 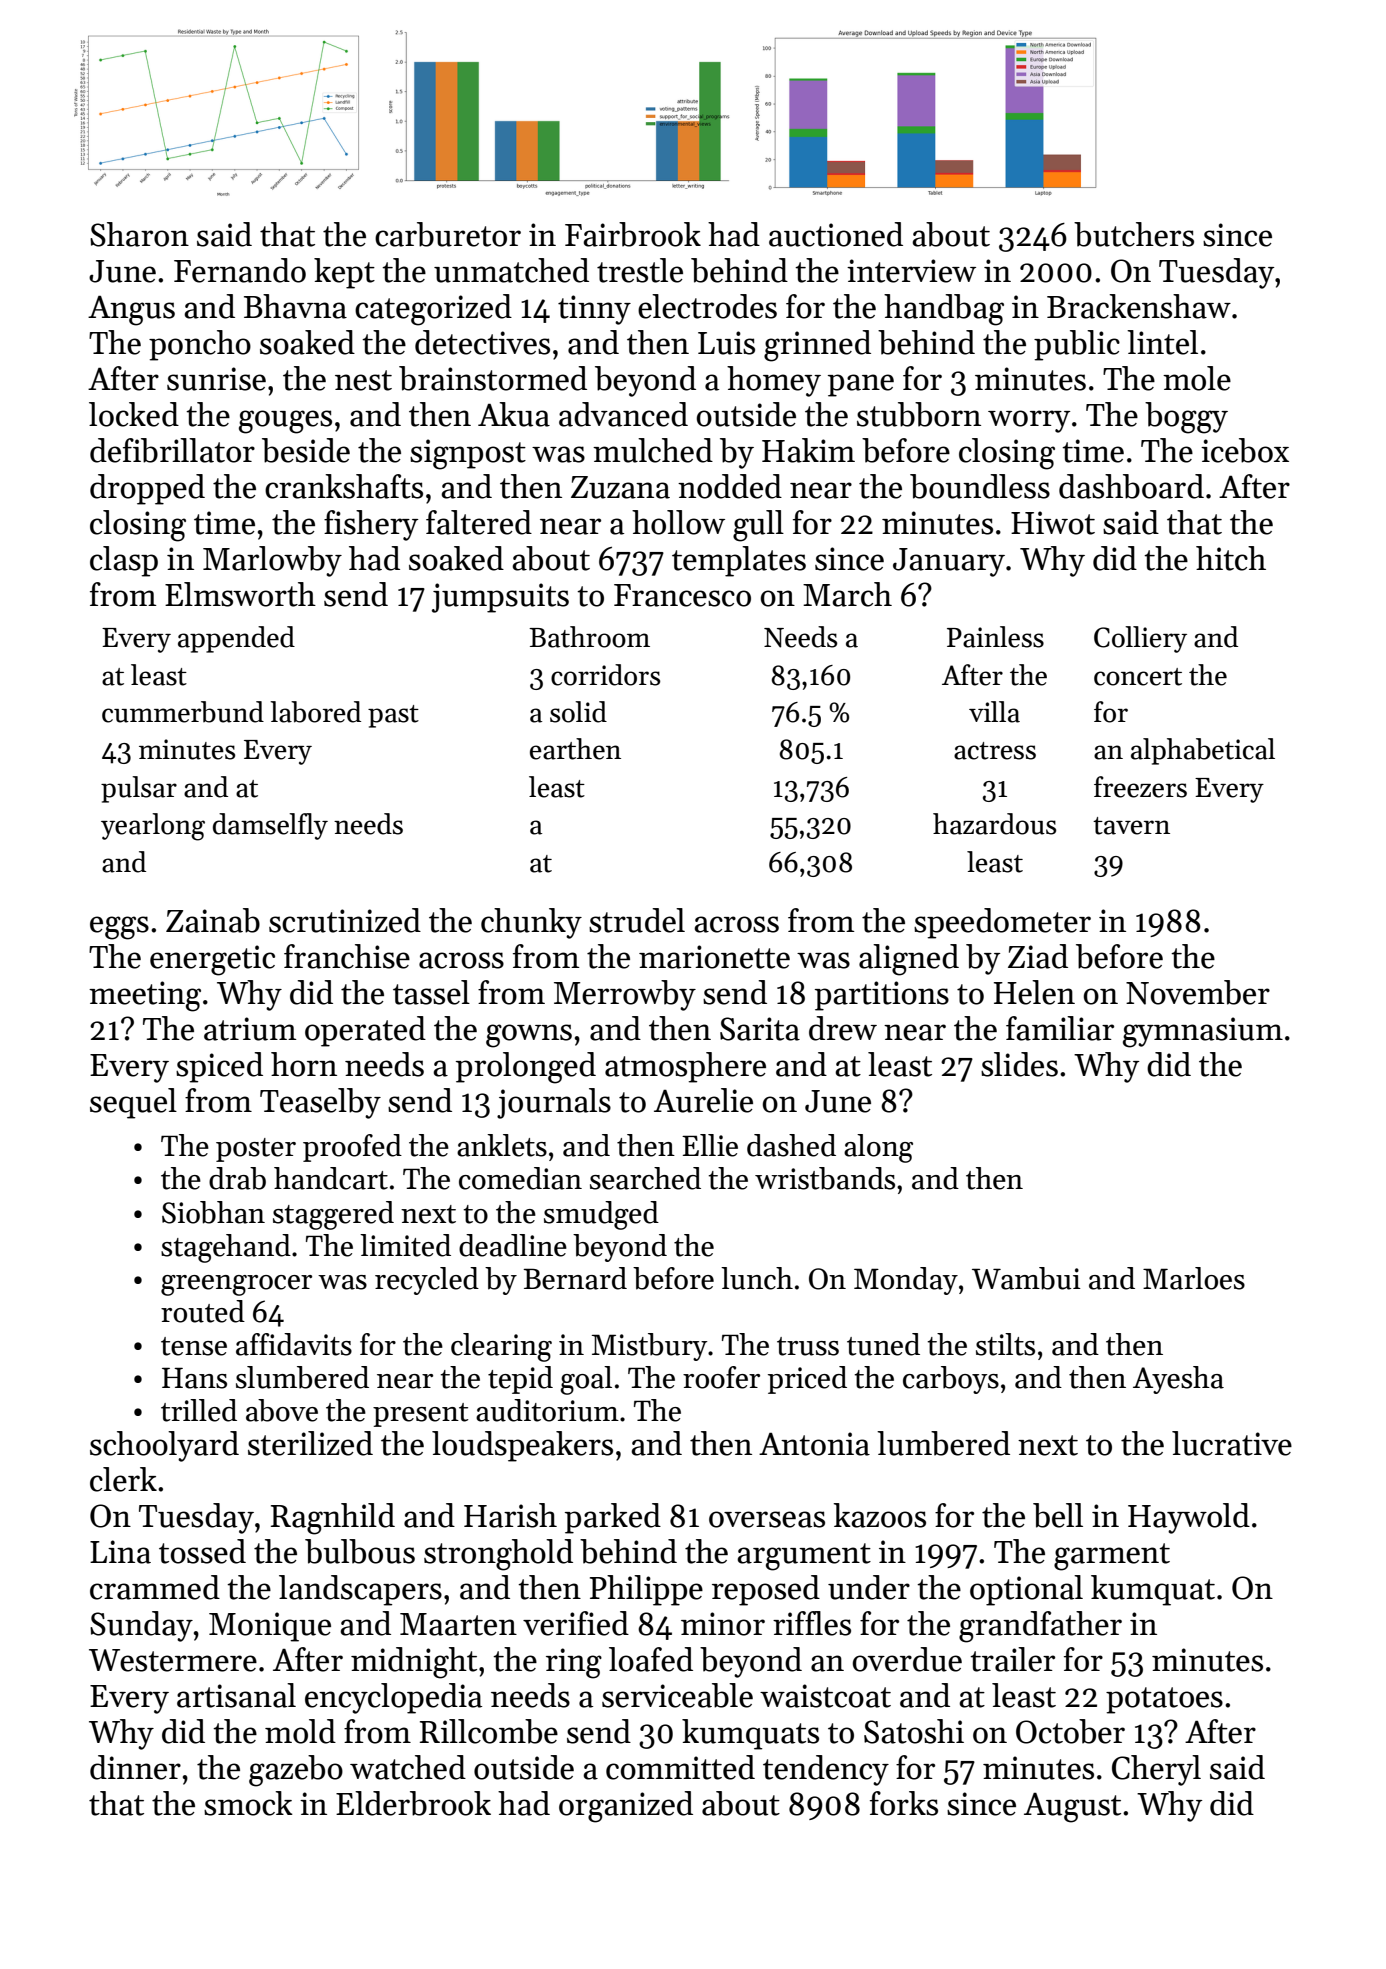 I want to click on damselfly, so click(x=270, y=826).
